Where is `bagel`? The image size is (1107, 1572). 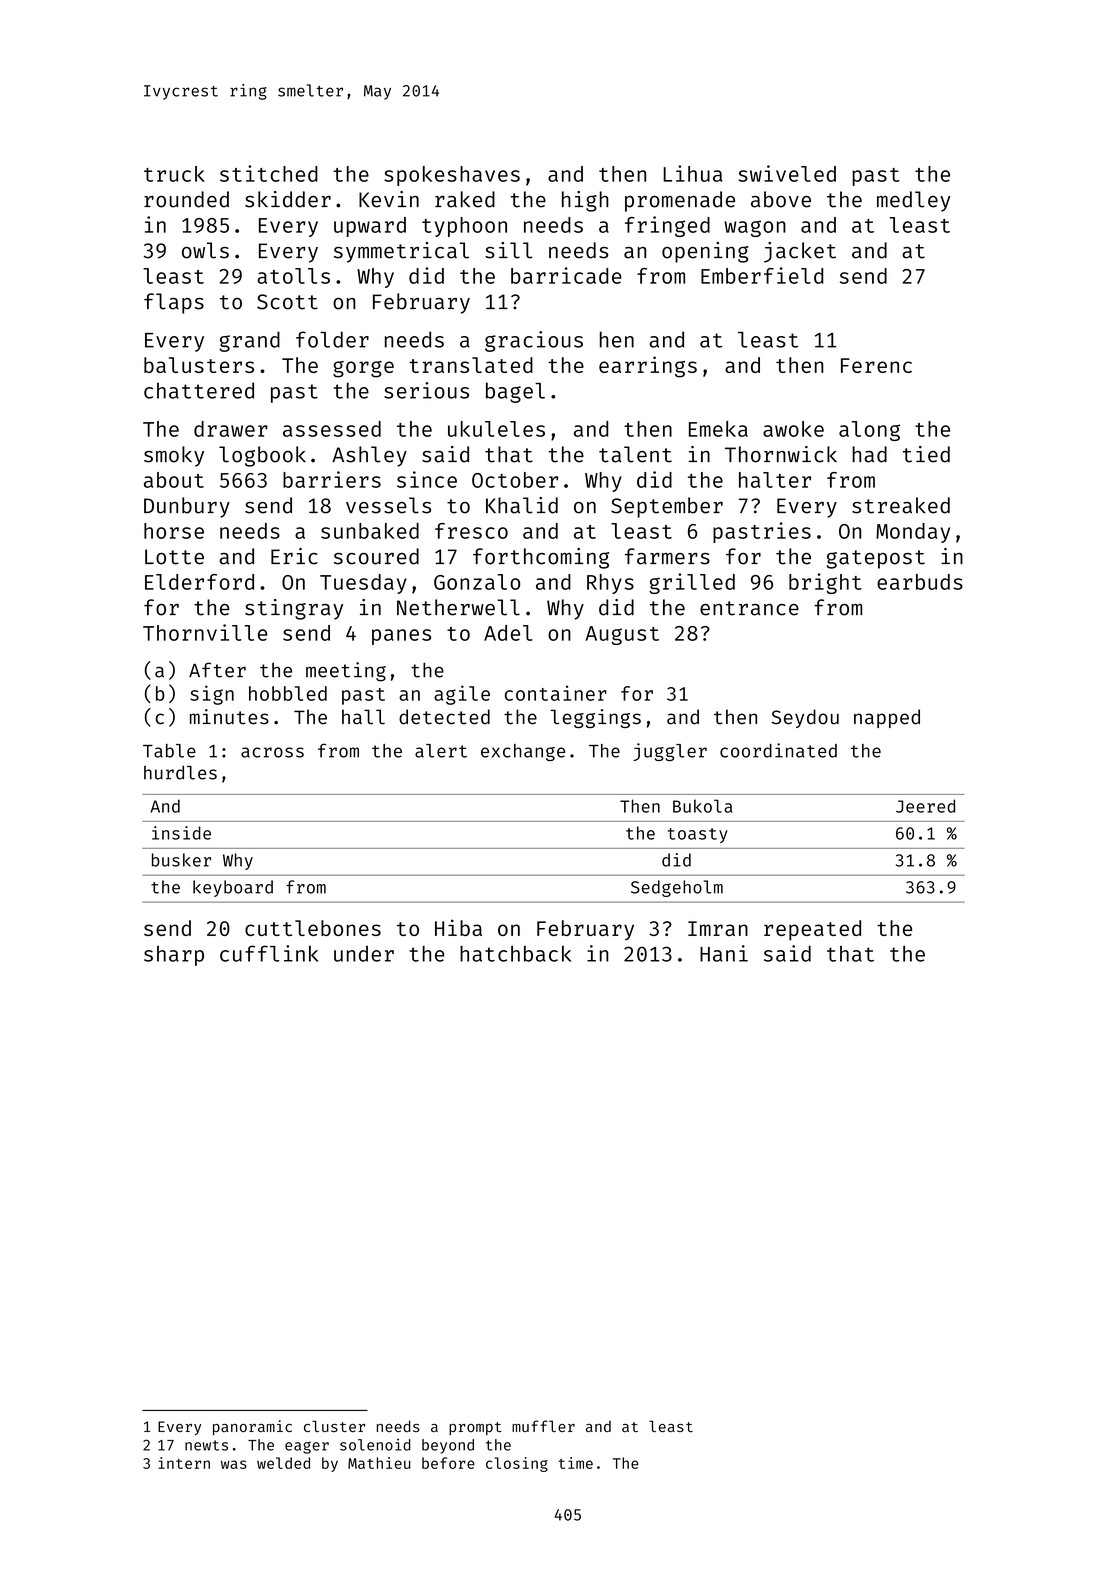 bagel is located at coordinates (515, 392).
